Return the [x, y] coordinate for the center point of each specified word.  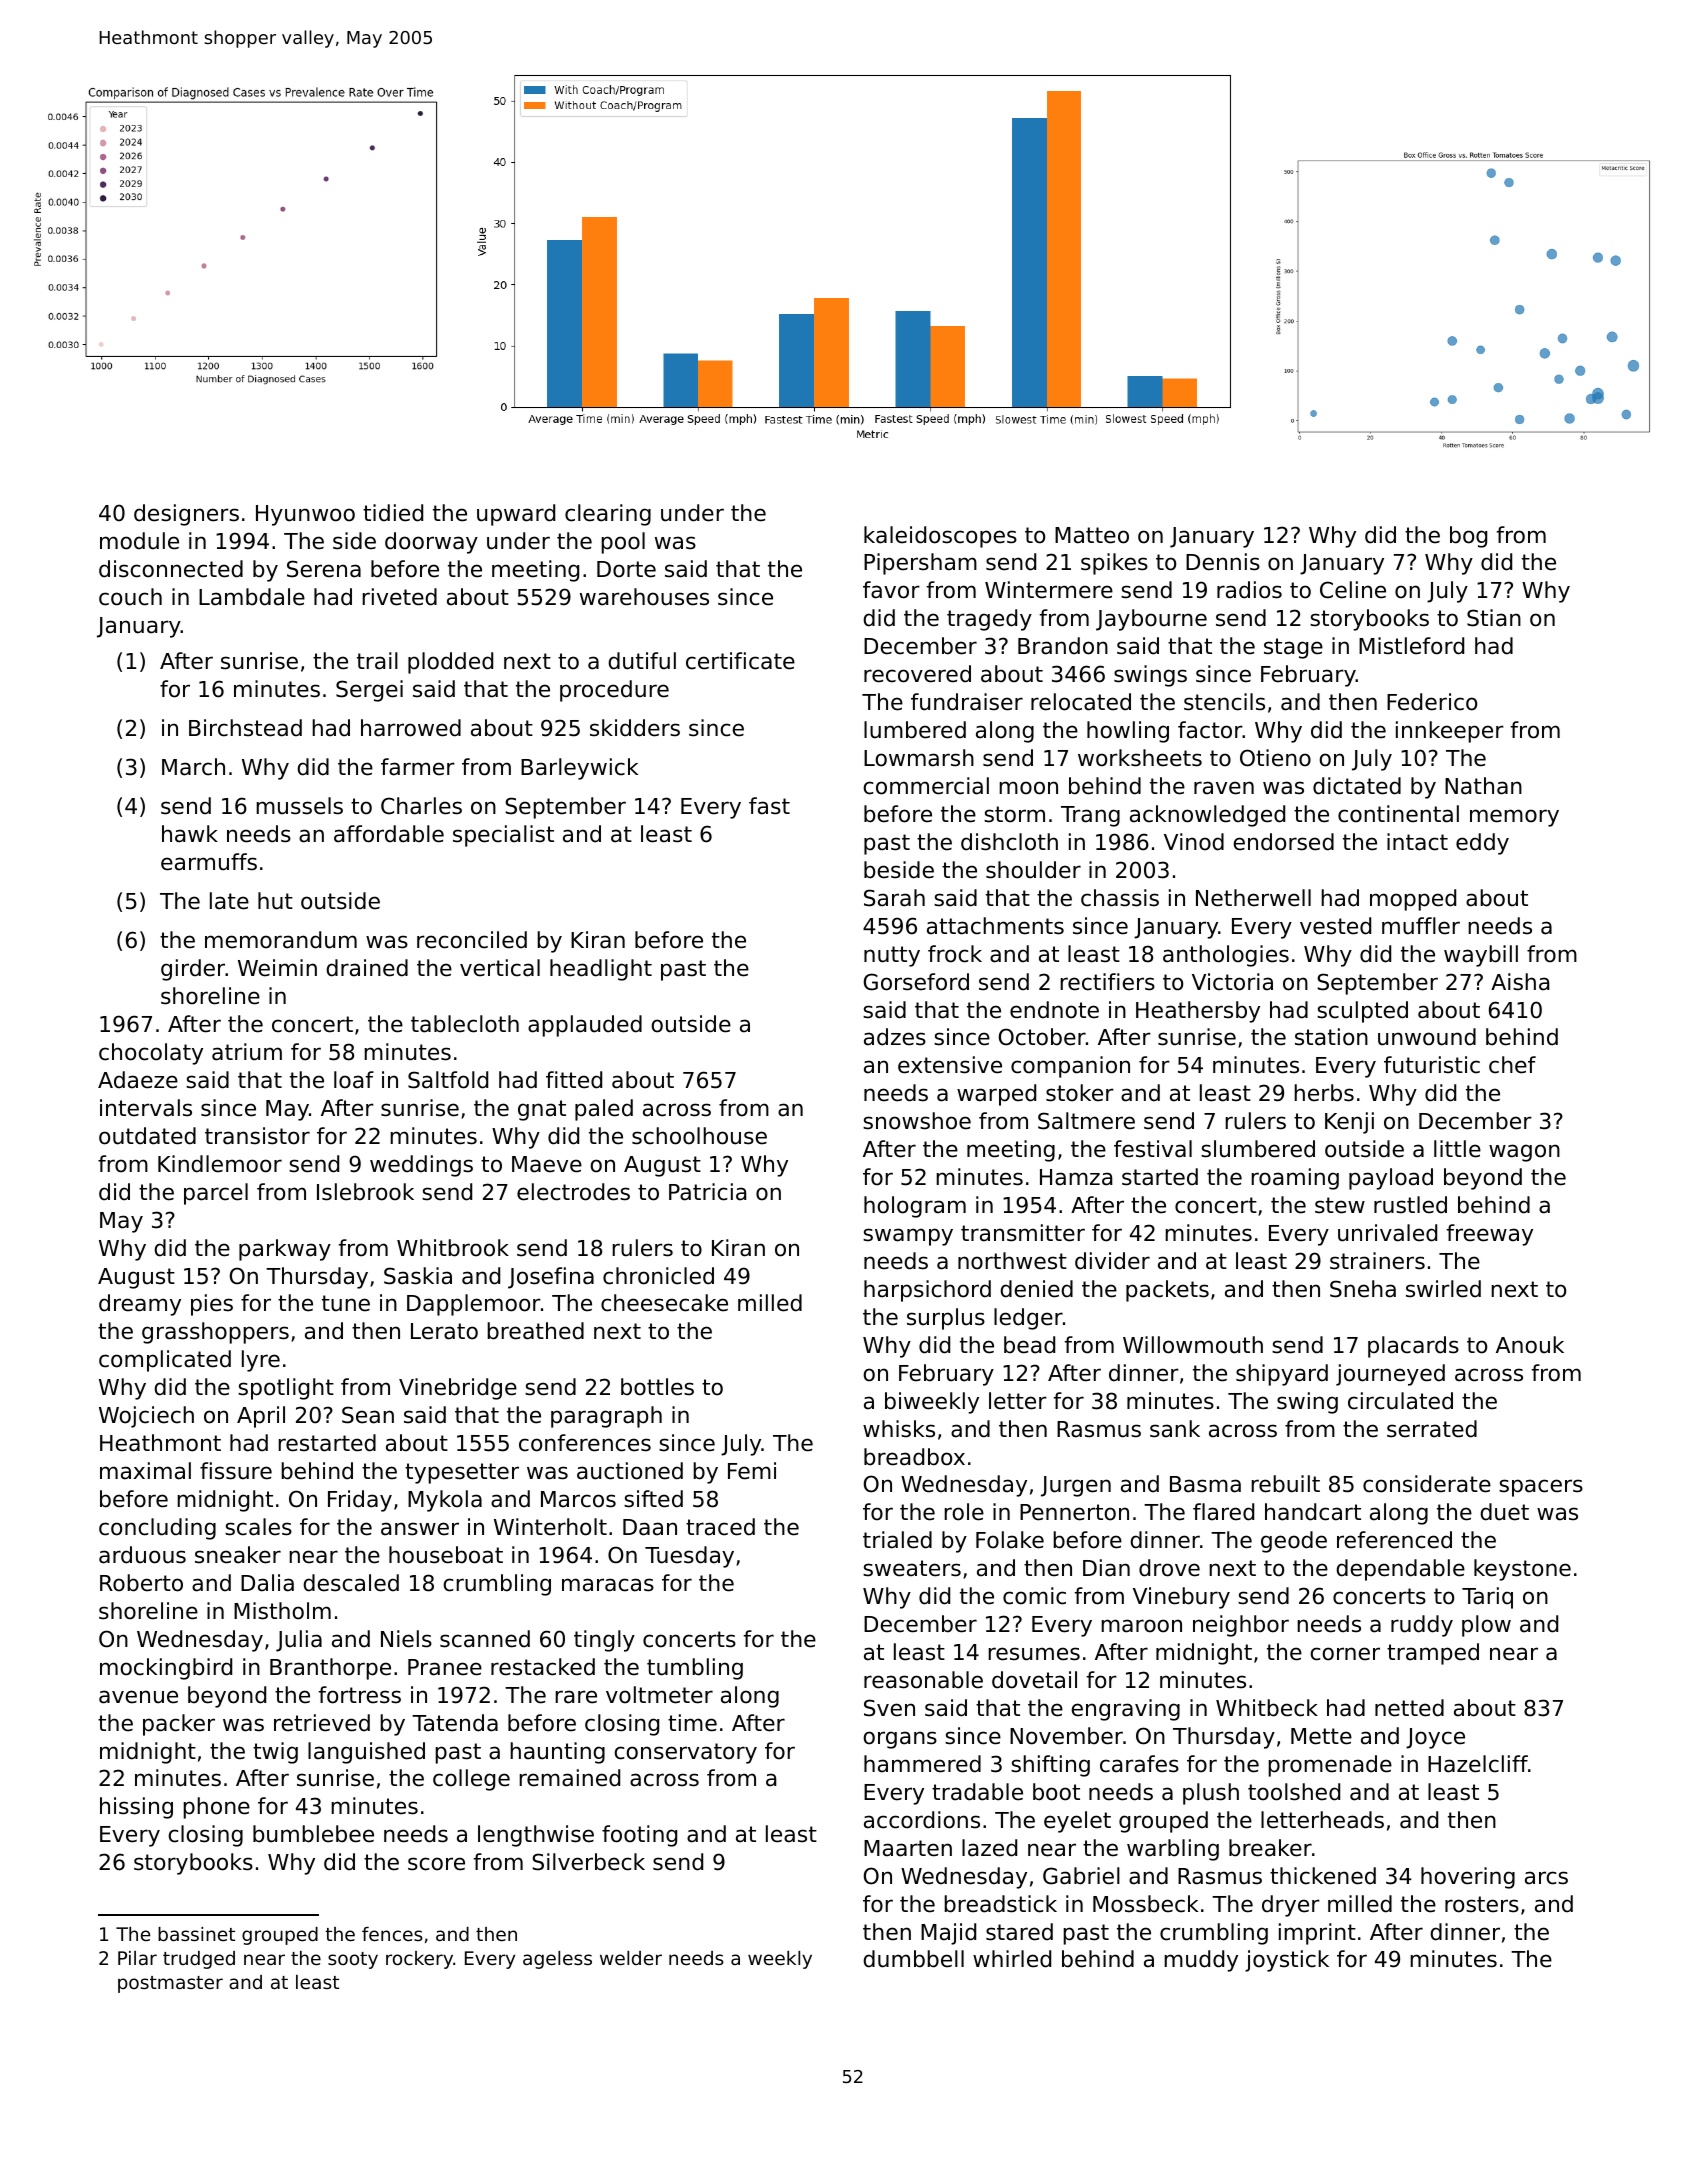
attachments [995, 926]
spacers [1541, 1488]
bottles [657, 1387]
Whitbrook [453, 1248]
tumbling [695, 1669]
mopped [1413, 900]
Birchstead [245, 728]
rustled [1410, 1205]
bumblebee [313, 1834]
